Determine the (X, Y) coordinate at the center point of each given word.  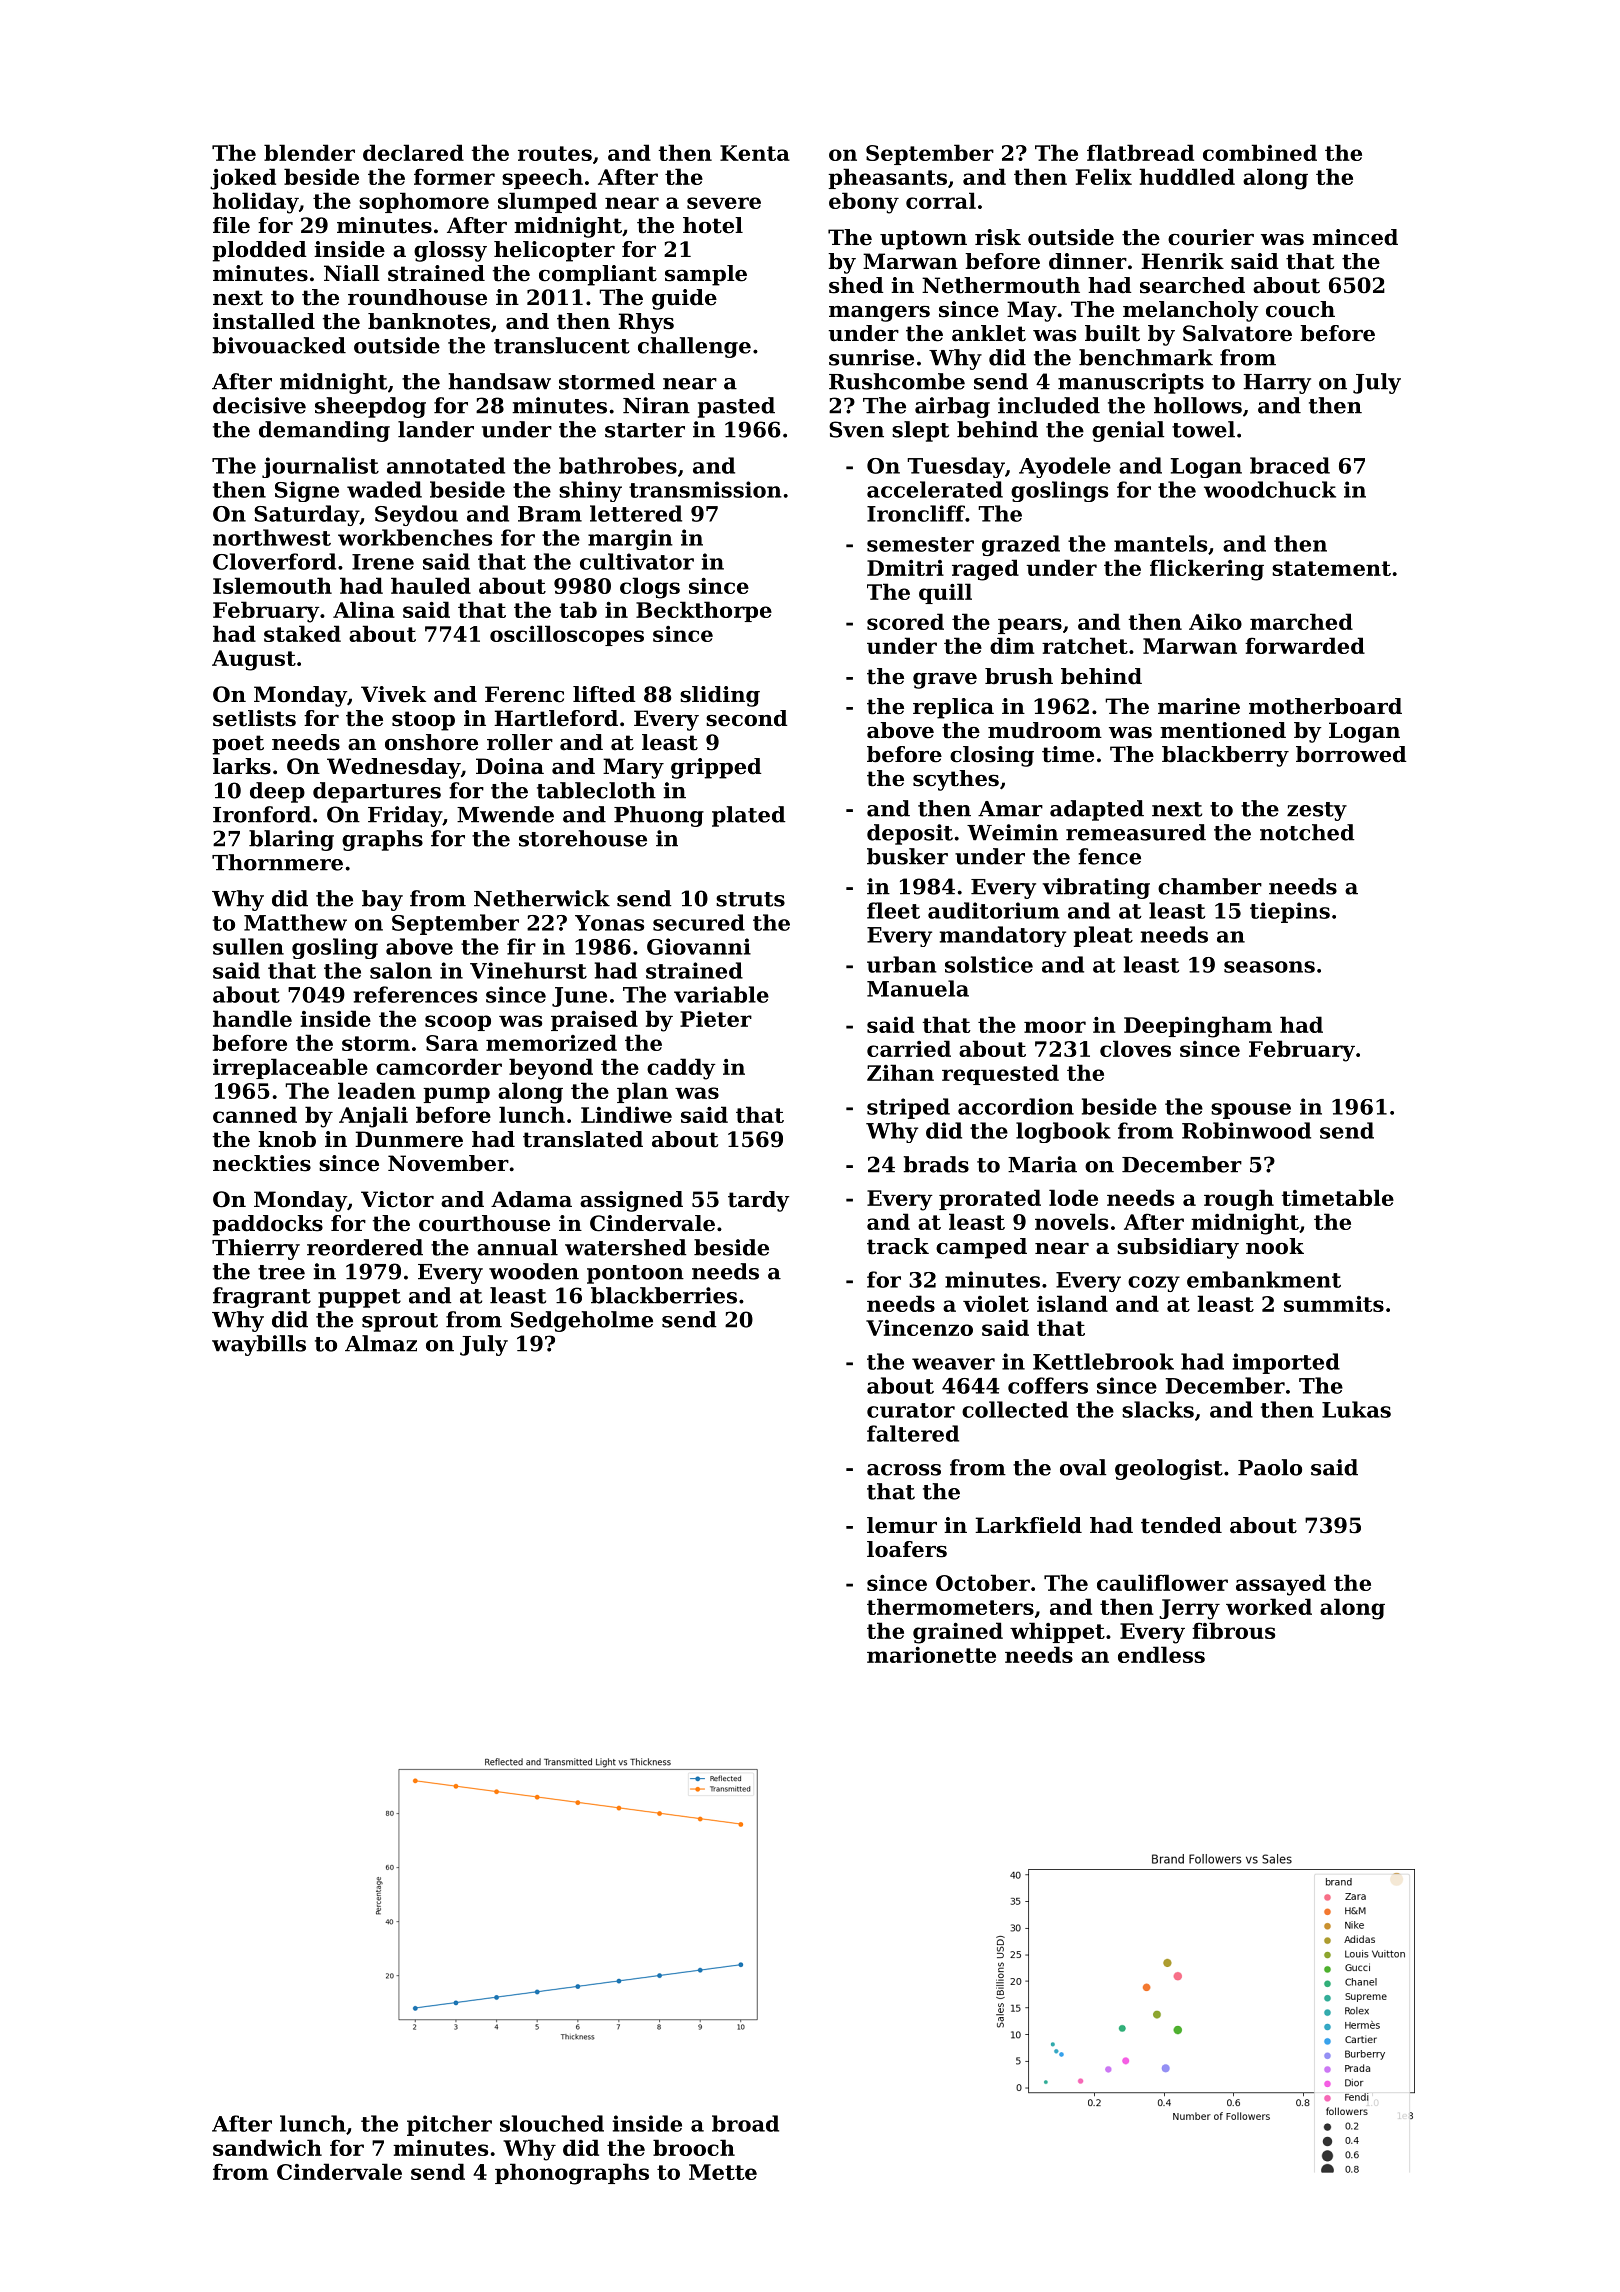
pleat (1103, 936)
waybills (259, 1345)
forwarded (1305, 645)
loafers (907, 1549)
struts (750, 899)
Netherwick (542, 898)
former (454, 176)
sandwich (267, 2147)
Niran (656, 405)
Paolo (1270, 1467)
